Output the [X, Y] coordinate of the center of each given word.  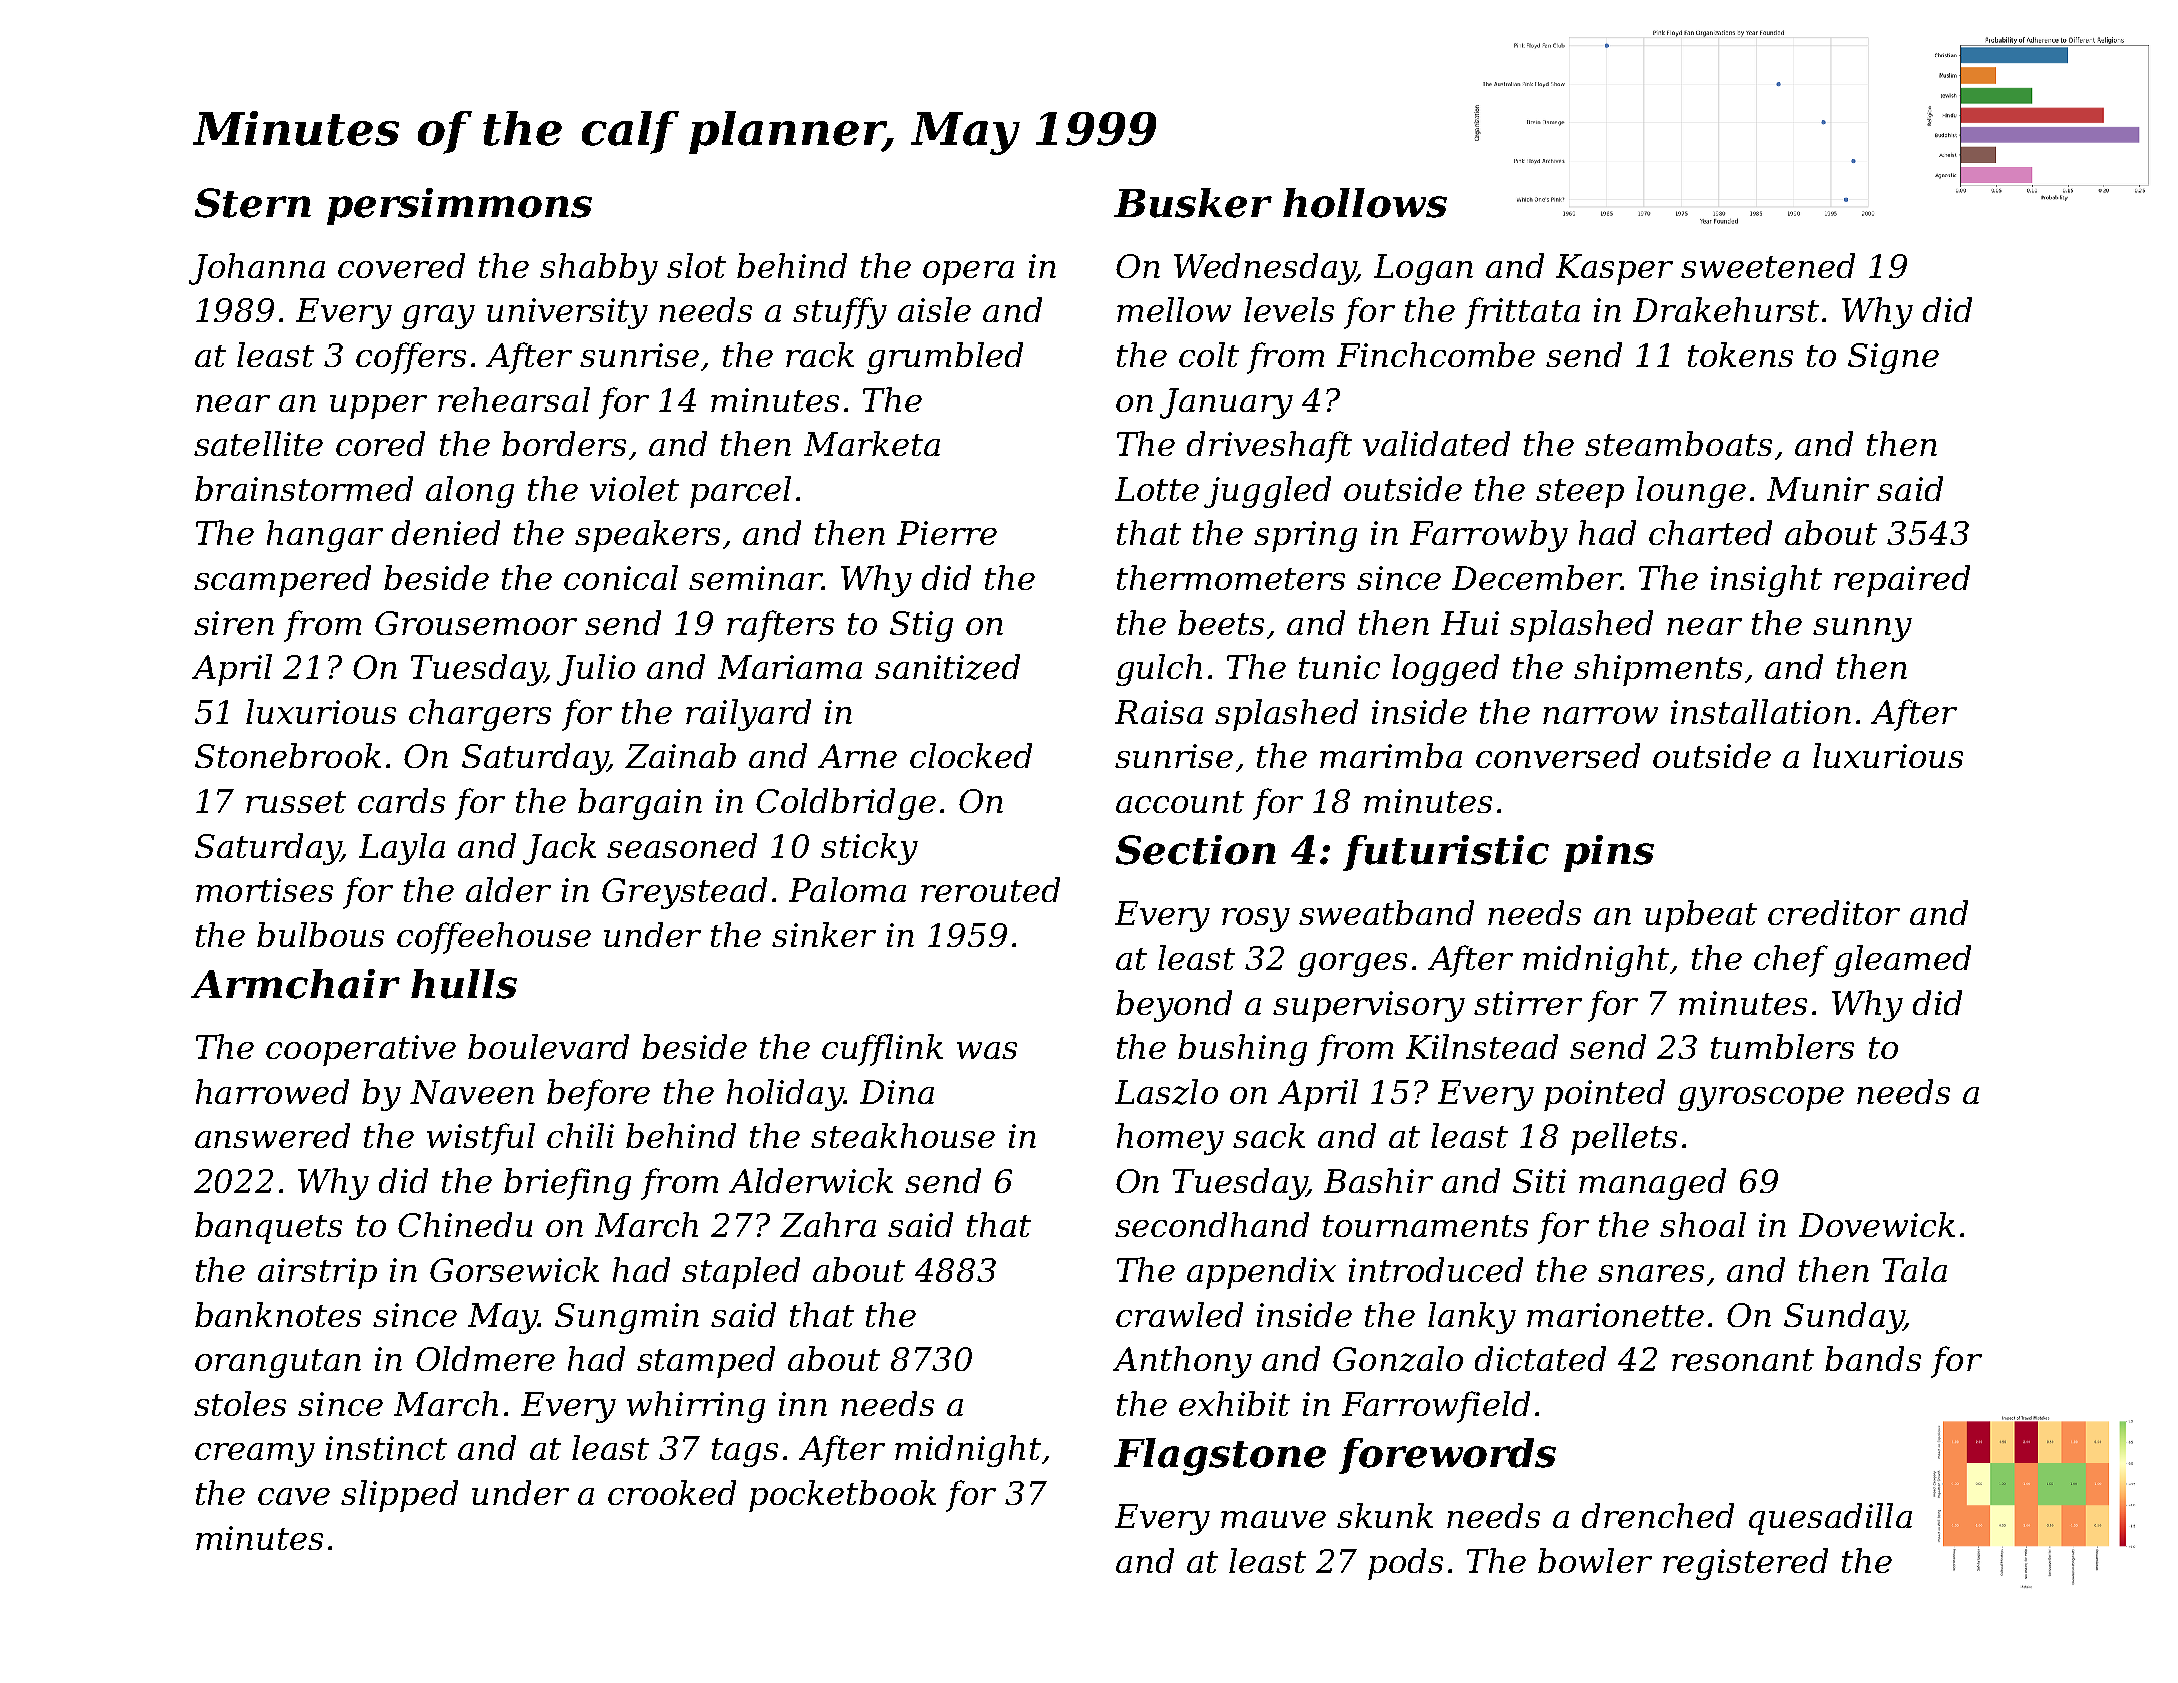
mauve [1273, 1519]
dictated [1540, 1358]
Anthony [1182, 1362]
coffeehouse [494, 938]
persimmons [459, 206]
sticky [869, 849]
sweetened [1768, 265]
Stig [921, 626]
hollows [1365, 203]
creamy [255, 1455]
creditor [1834, 912]
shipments [1658, 670]
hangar [325, 536]
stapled [741, 1273]
